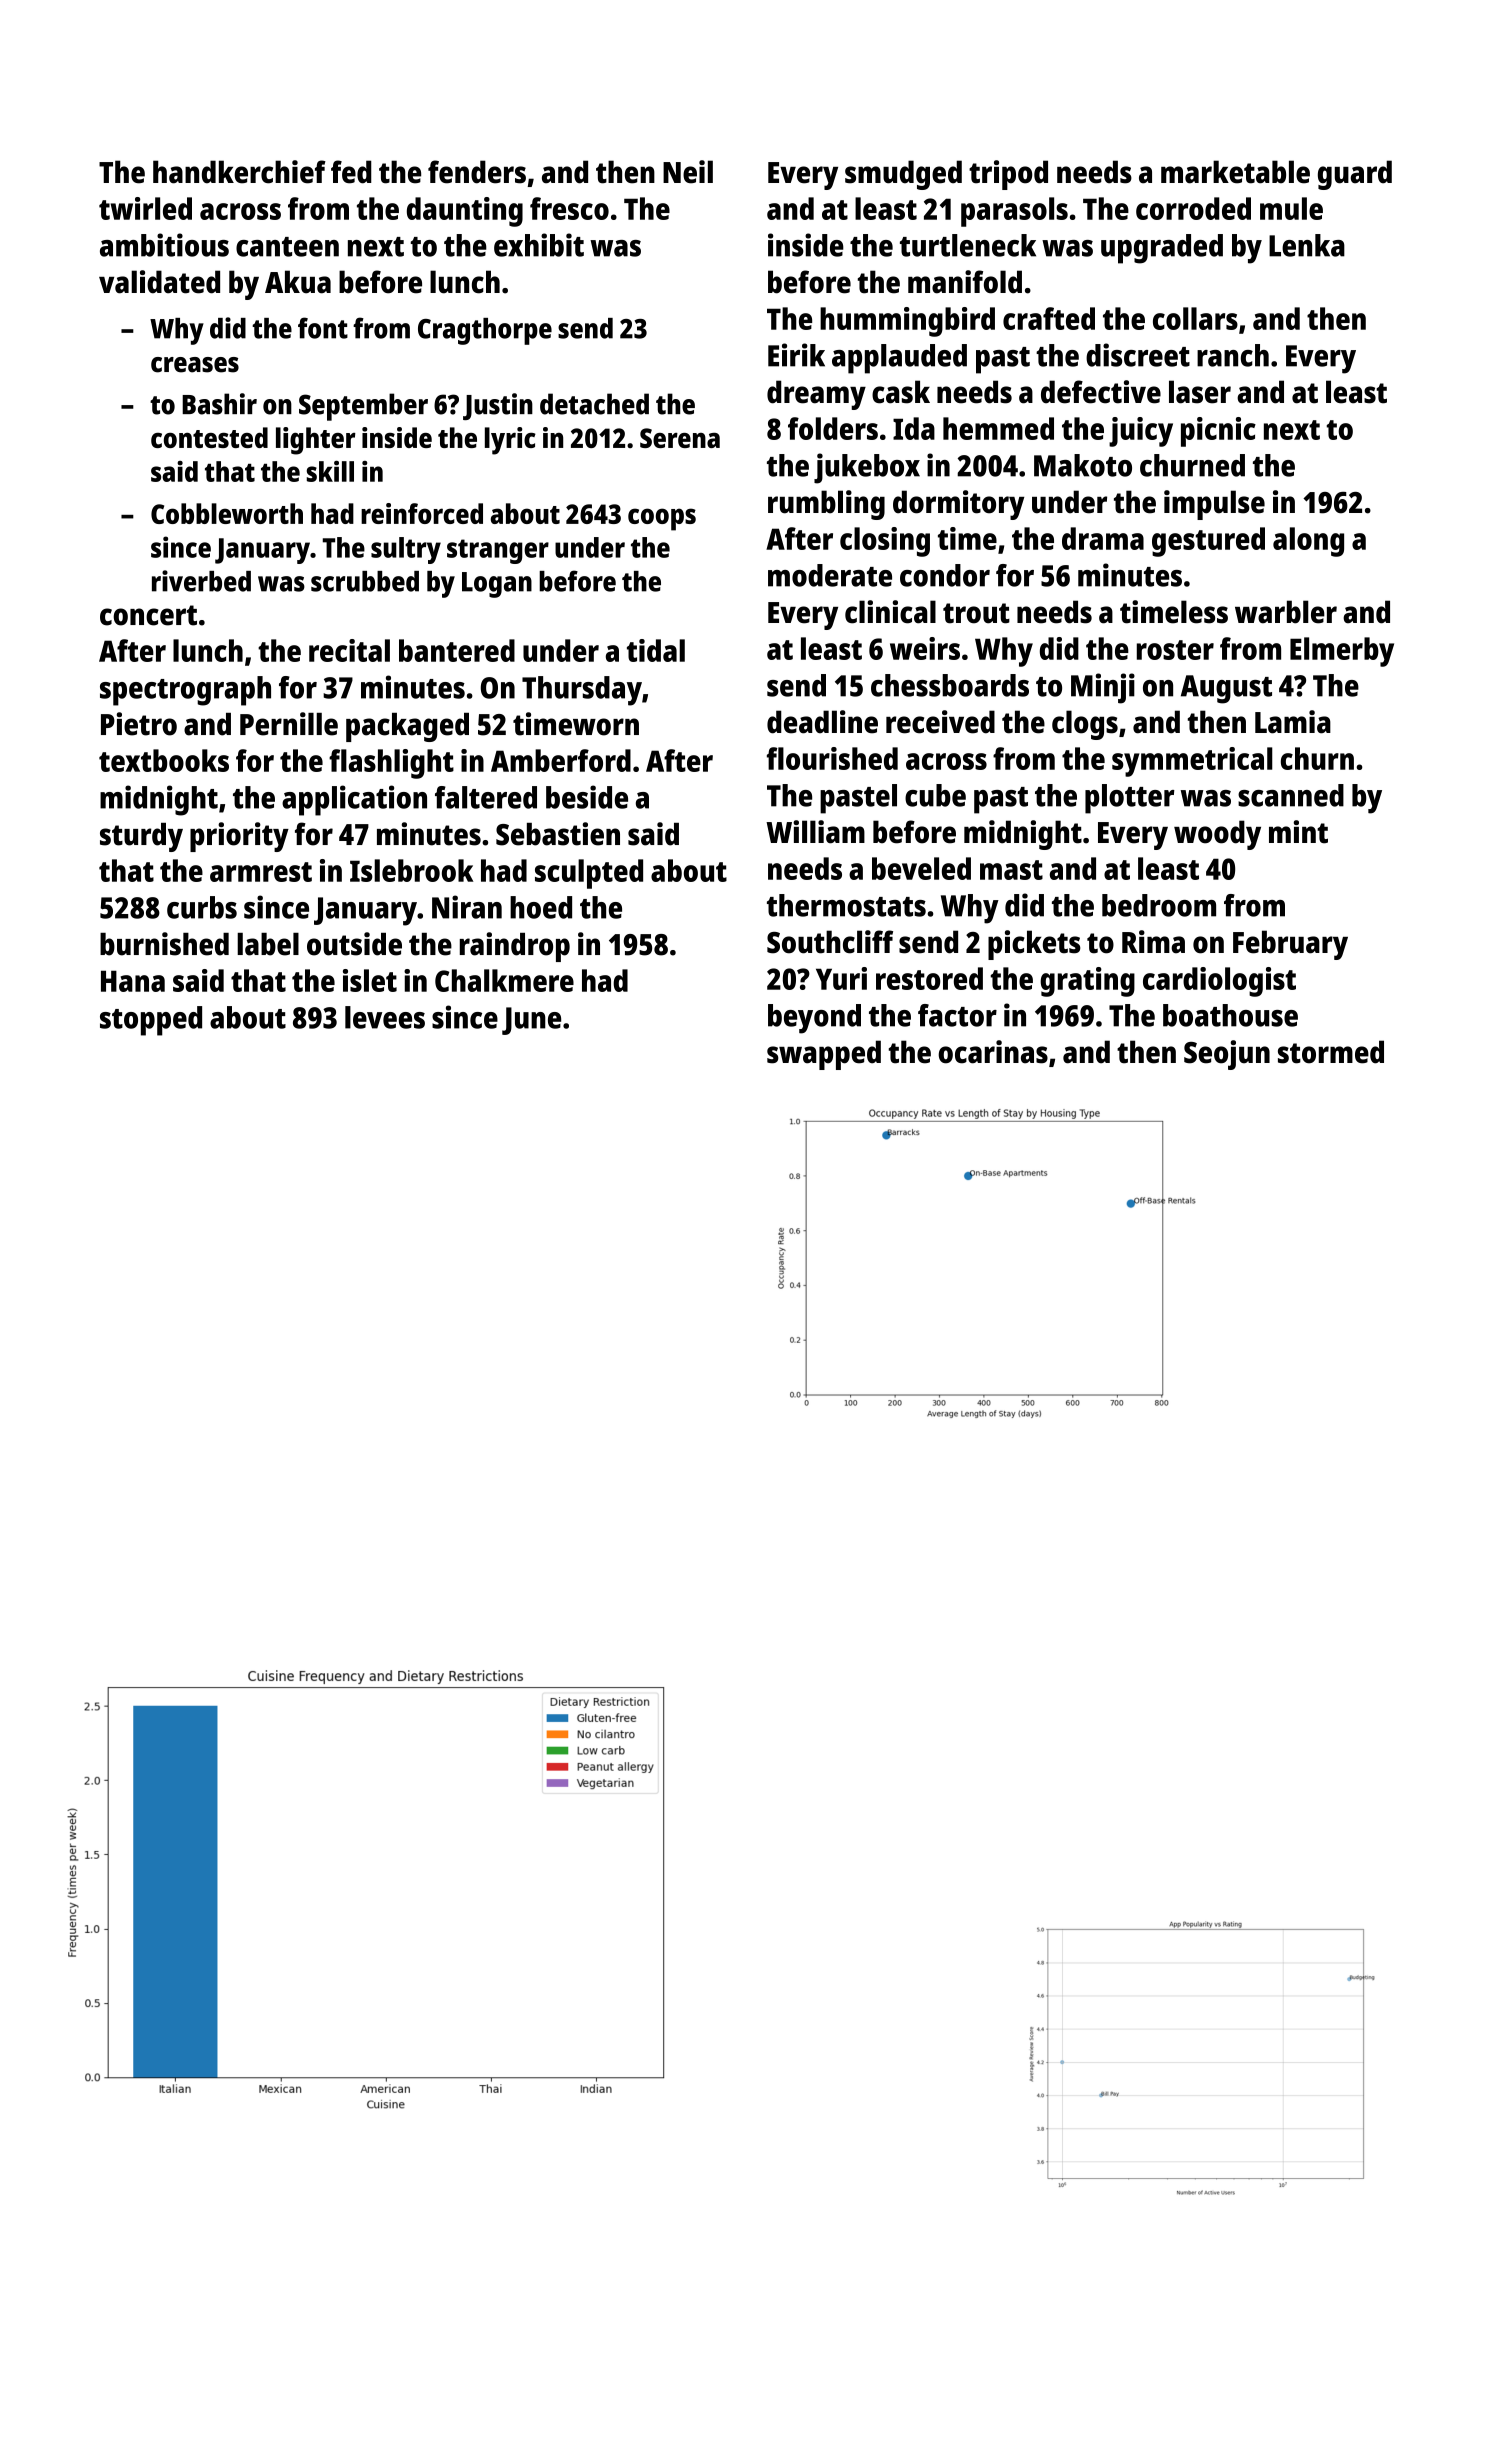  I want to click on islet, so click(370, 980).
